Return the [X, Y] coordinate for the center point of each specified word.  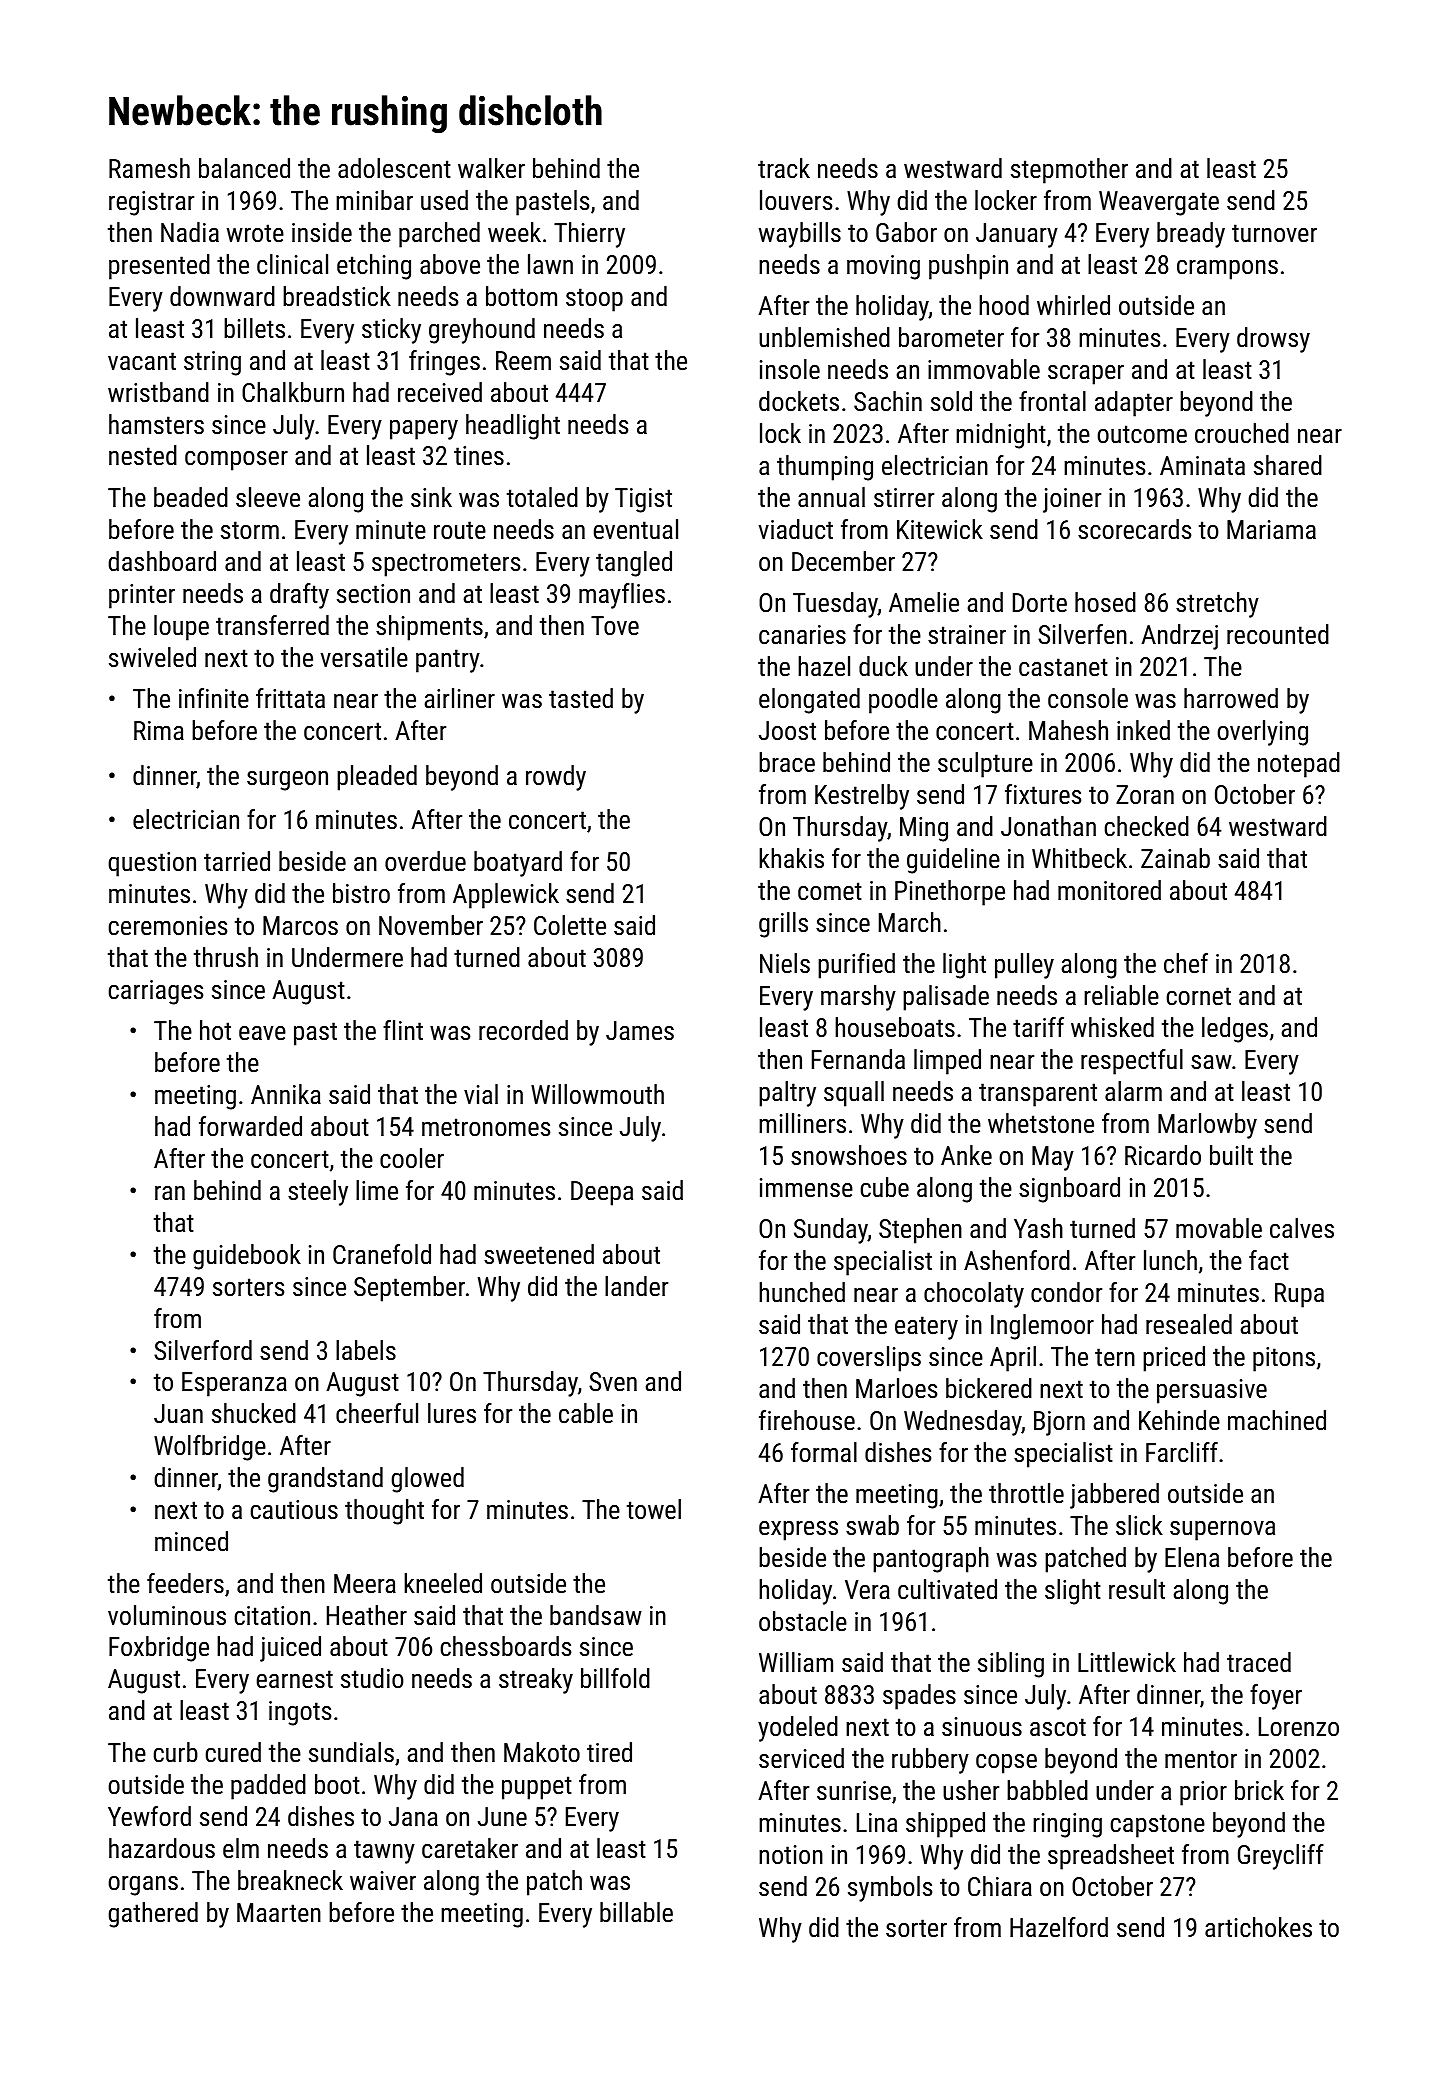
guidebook [247, 1257]
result [1137, 1589]
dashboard [162, 561]
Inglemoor [1042, 1327]
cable [586, 1413]
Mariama [1271, 529]
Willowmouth [597, 1094]
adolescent [394, 168]
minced [191, 1541]
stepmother [1069, 171]
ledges [1235, 1030]
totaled [542, 497]
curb [175, 1752]
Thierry [589, 235]
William [796, 1662]
